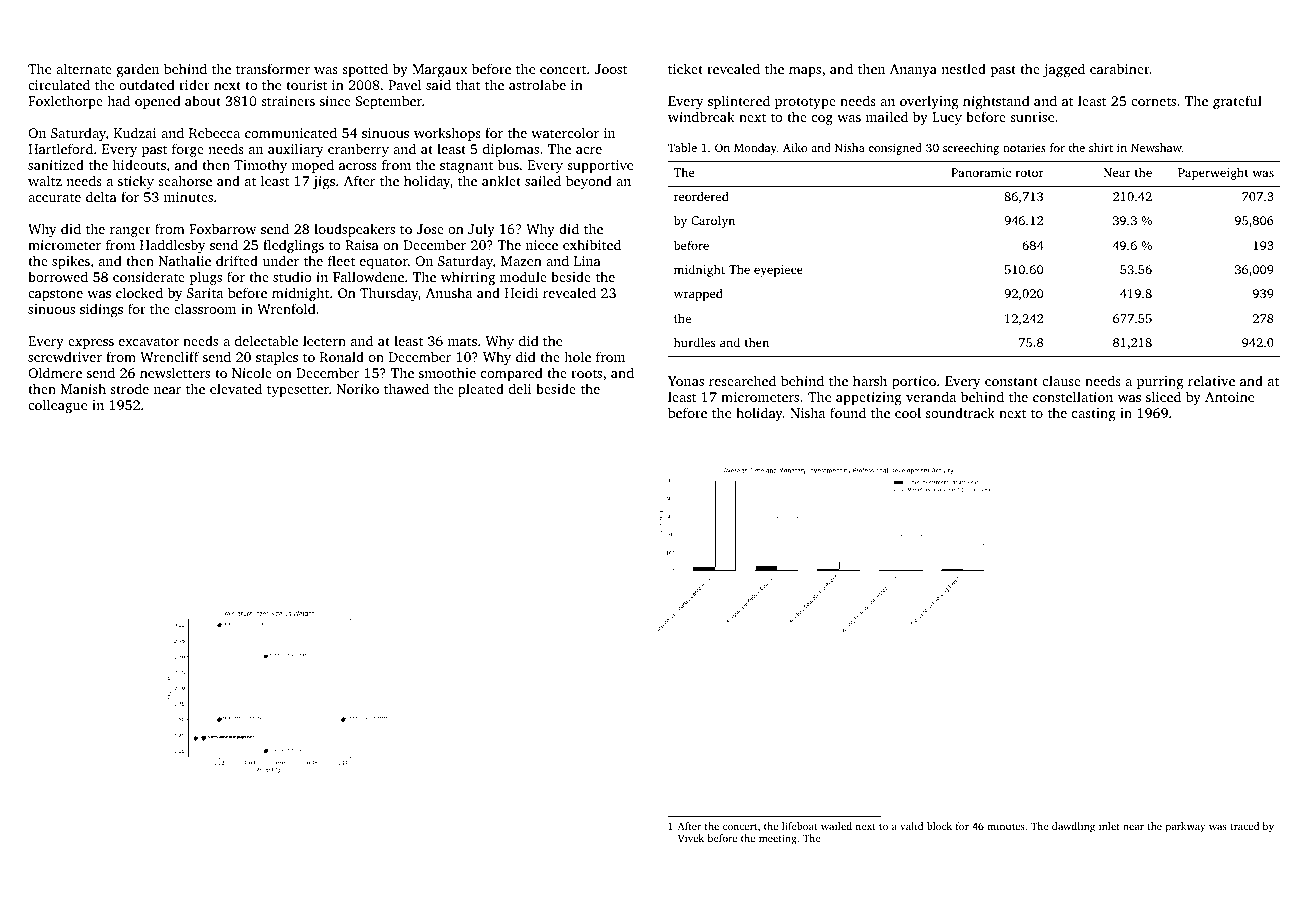 The width and height of the screenshot is (1308, 924). Describe the element at coordinates (481, 390) in the screenshot. I see `pleated` at that location.
